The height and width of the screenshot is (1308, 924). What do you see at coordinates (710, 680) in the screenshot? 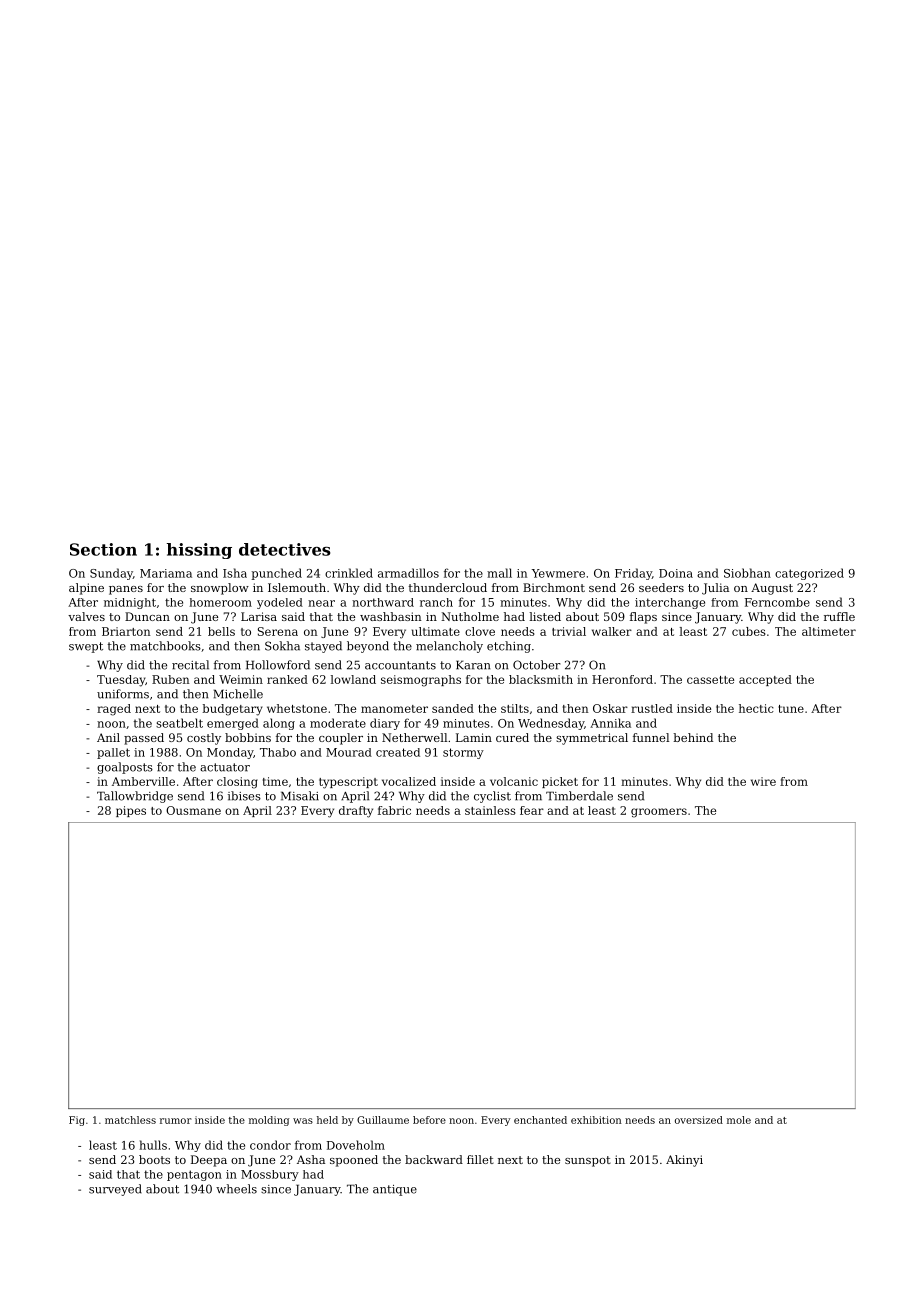
I see `cassette` at bounding box center [710, 680].
